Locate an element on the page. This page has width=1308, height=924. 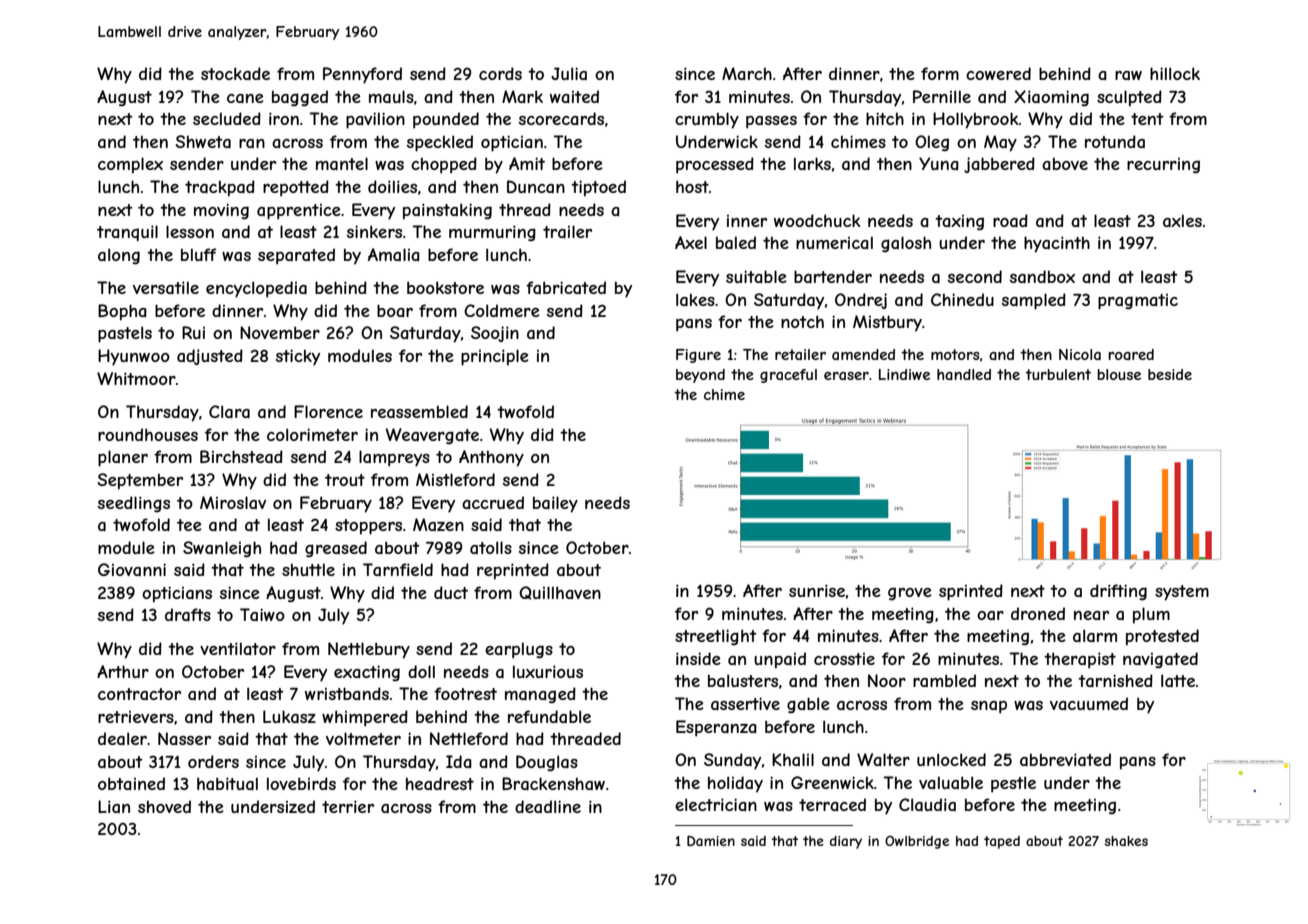
Julia is located at coordinates (569, 73).
